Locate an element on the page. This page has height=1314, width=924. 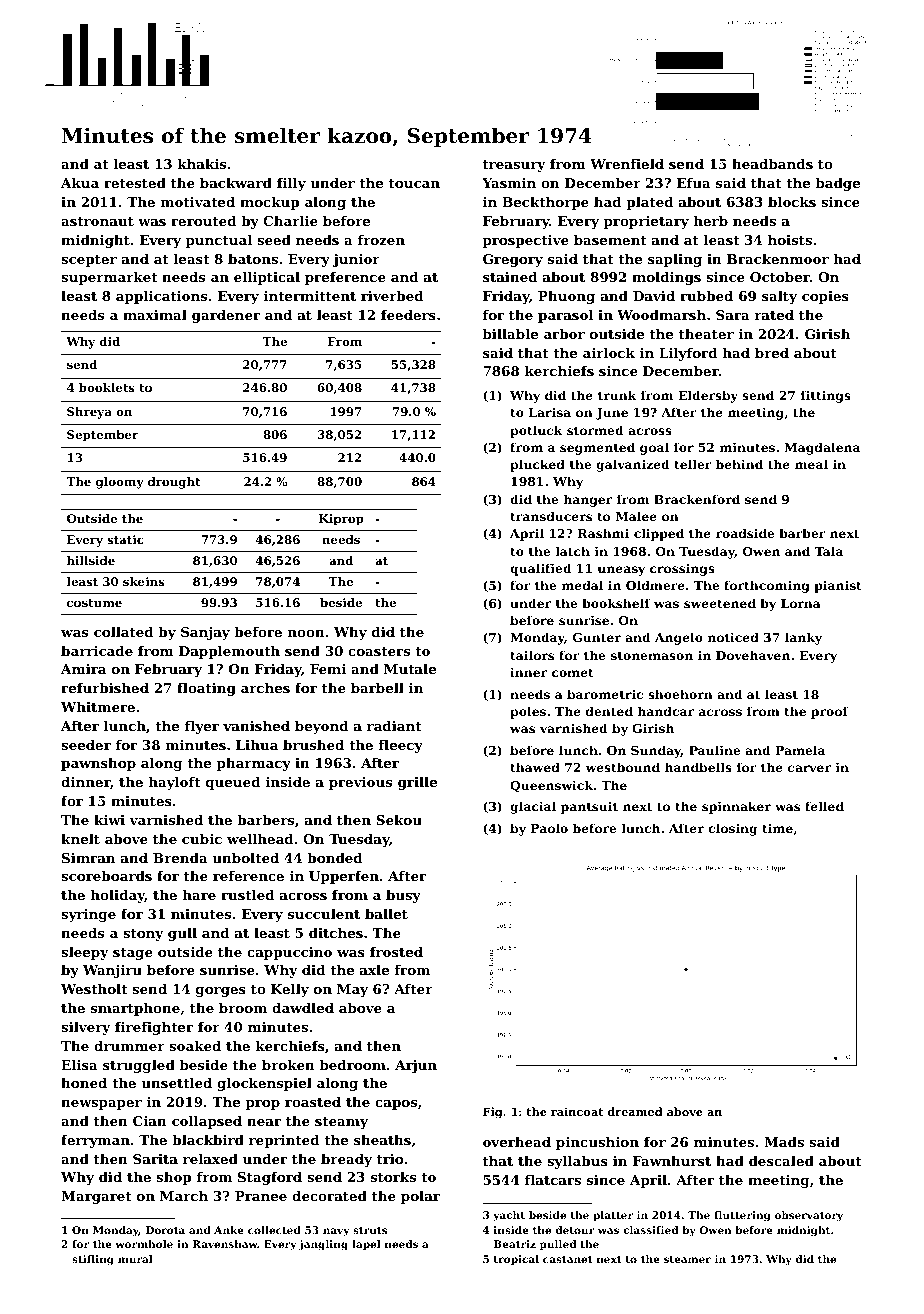
Arjun is located at coordinates (416, 1066).
